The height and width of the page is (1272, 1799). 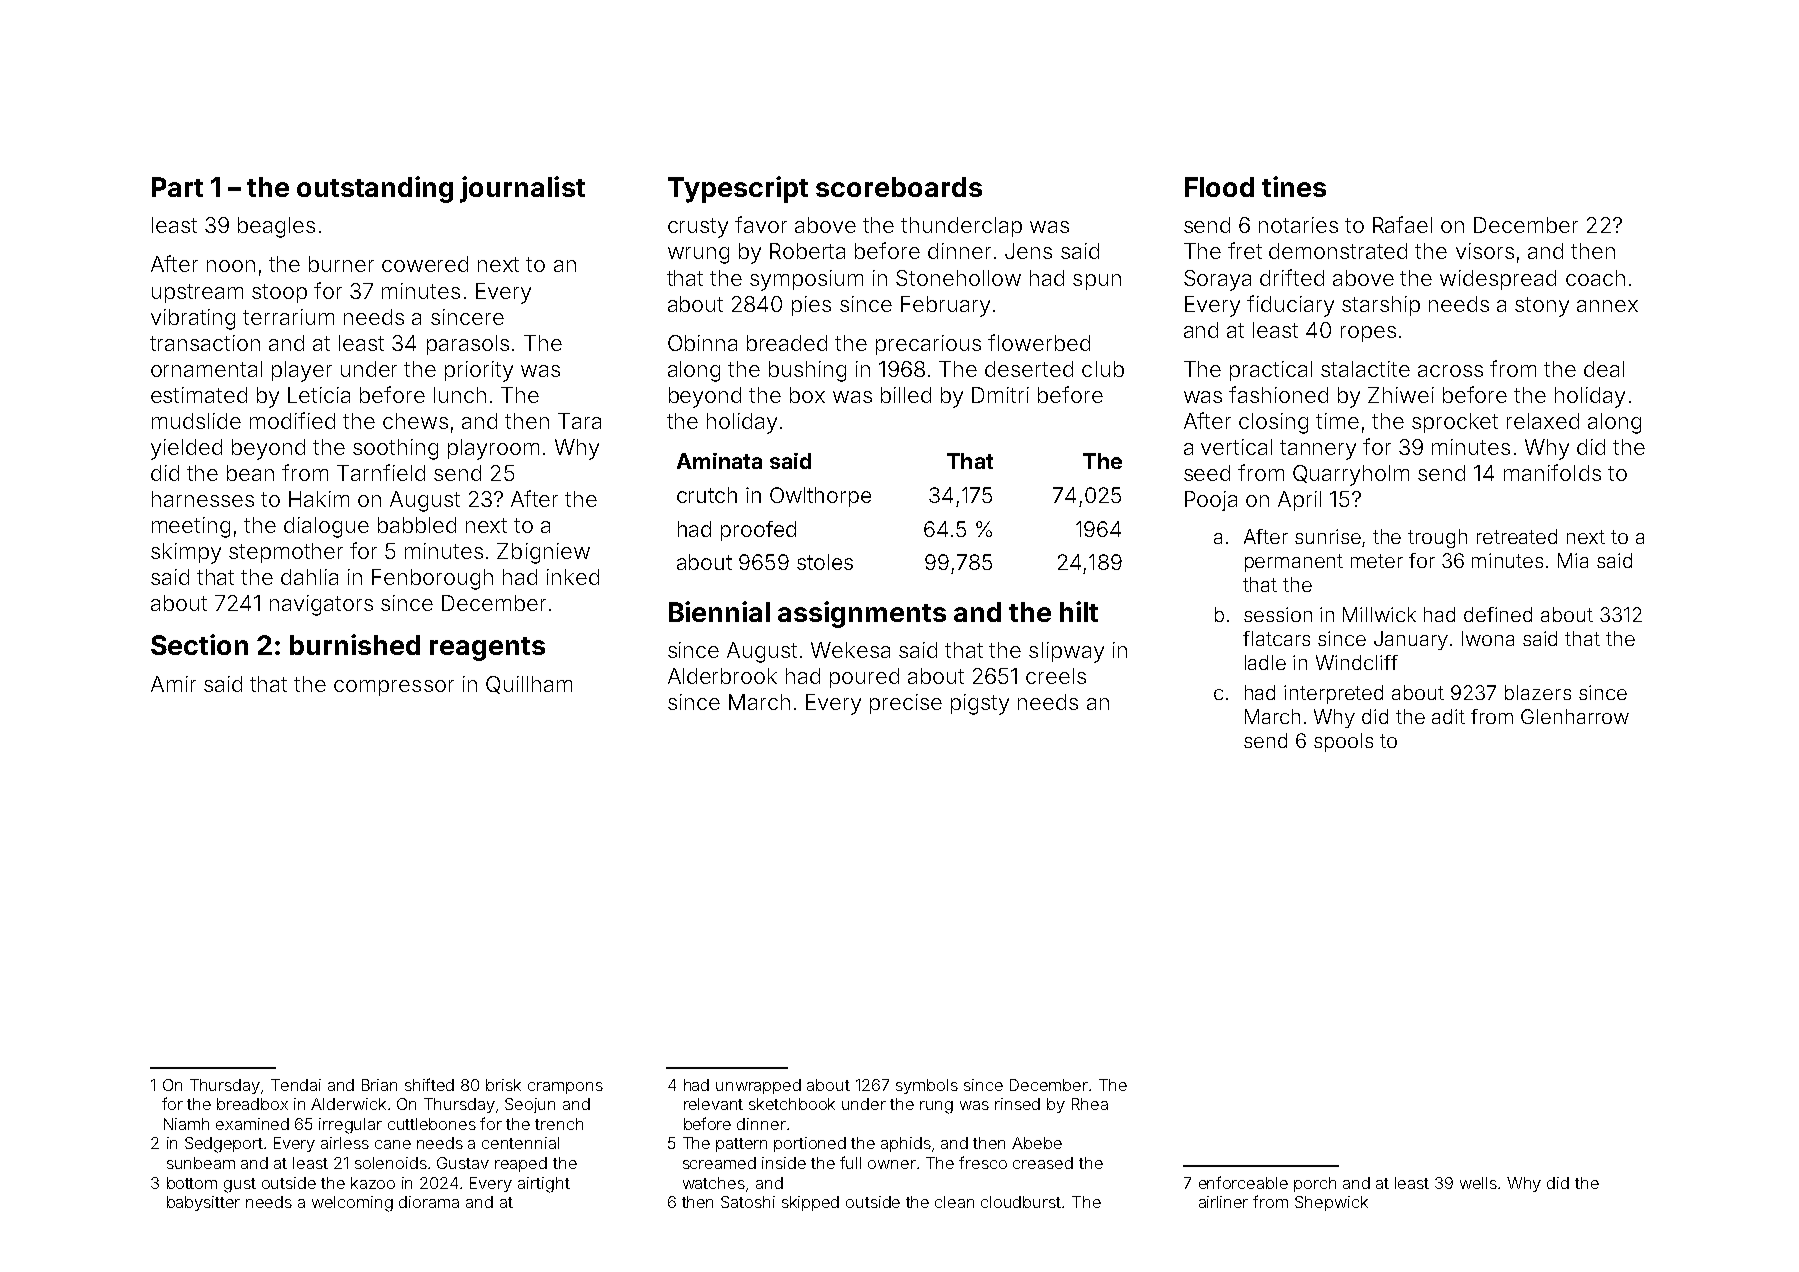 What do you see at coordinates (1066, 652) in the page?
I see `slipway` at bounding box center [1066, 652].
